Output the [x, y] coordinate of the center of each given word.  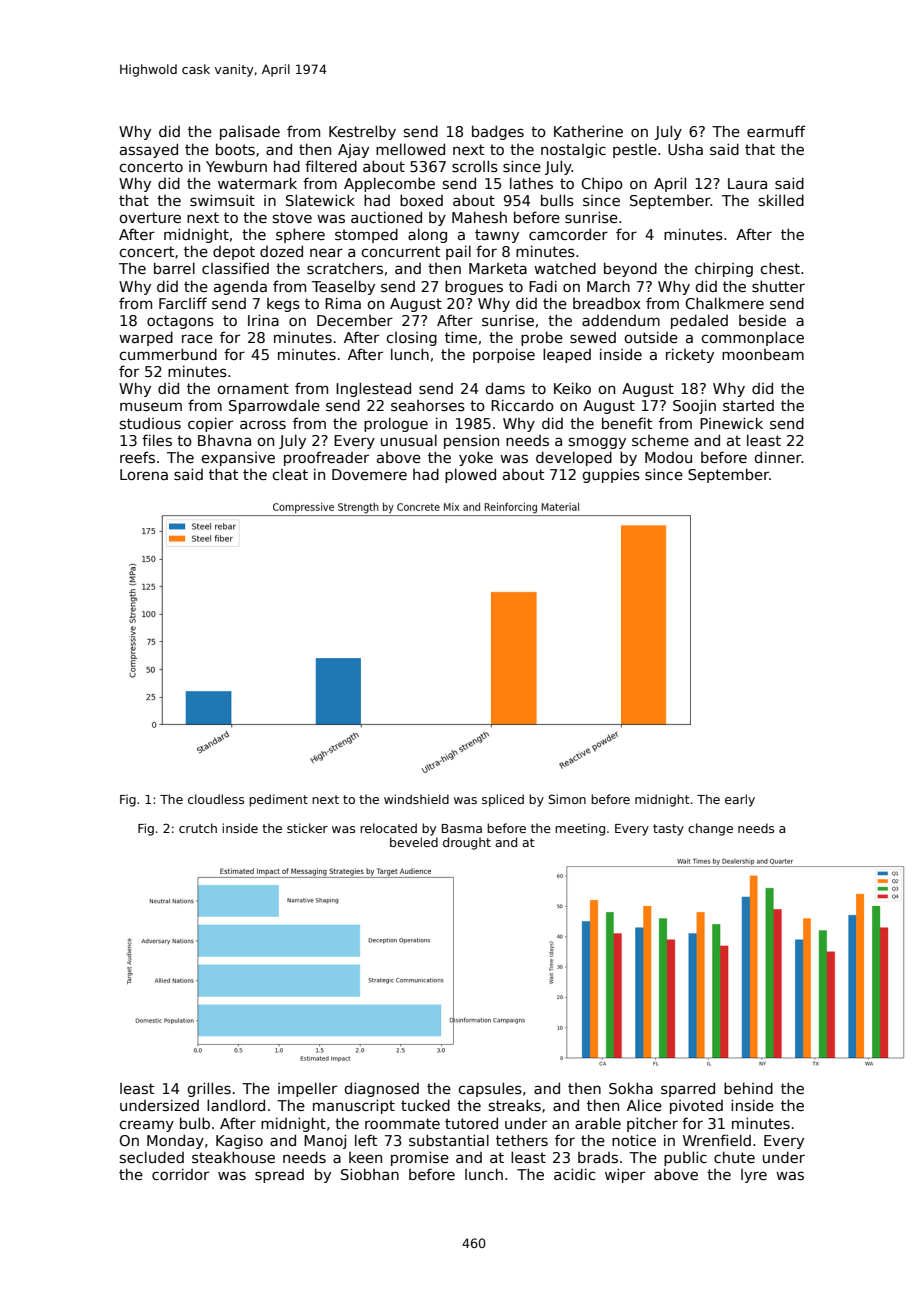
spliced [503, 800]
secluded [152, 1157]
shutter [778, 286]
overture [150, 217]
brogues [474, 287]
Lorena [144, 474]
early [740, 800]
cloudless [216, 799]
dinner [778, 457]
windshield [416, 799]
